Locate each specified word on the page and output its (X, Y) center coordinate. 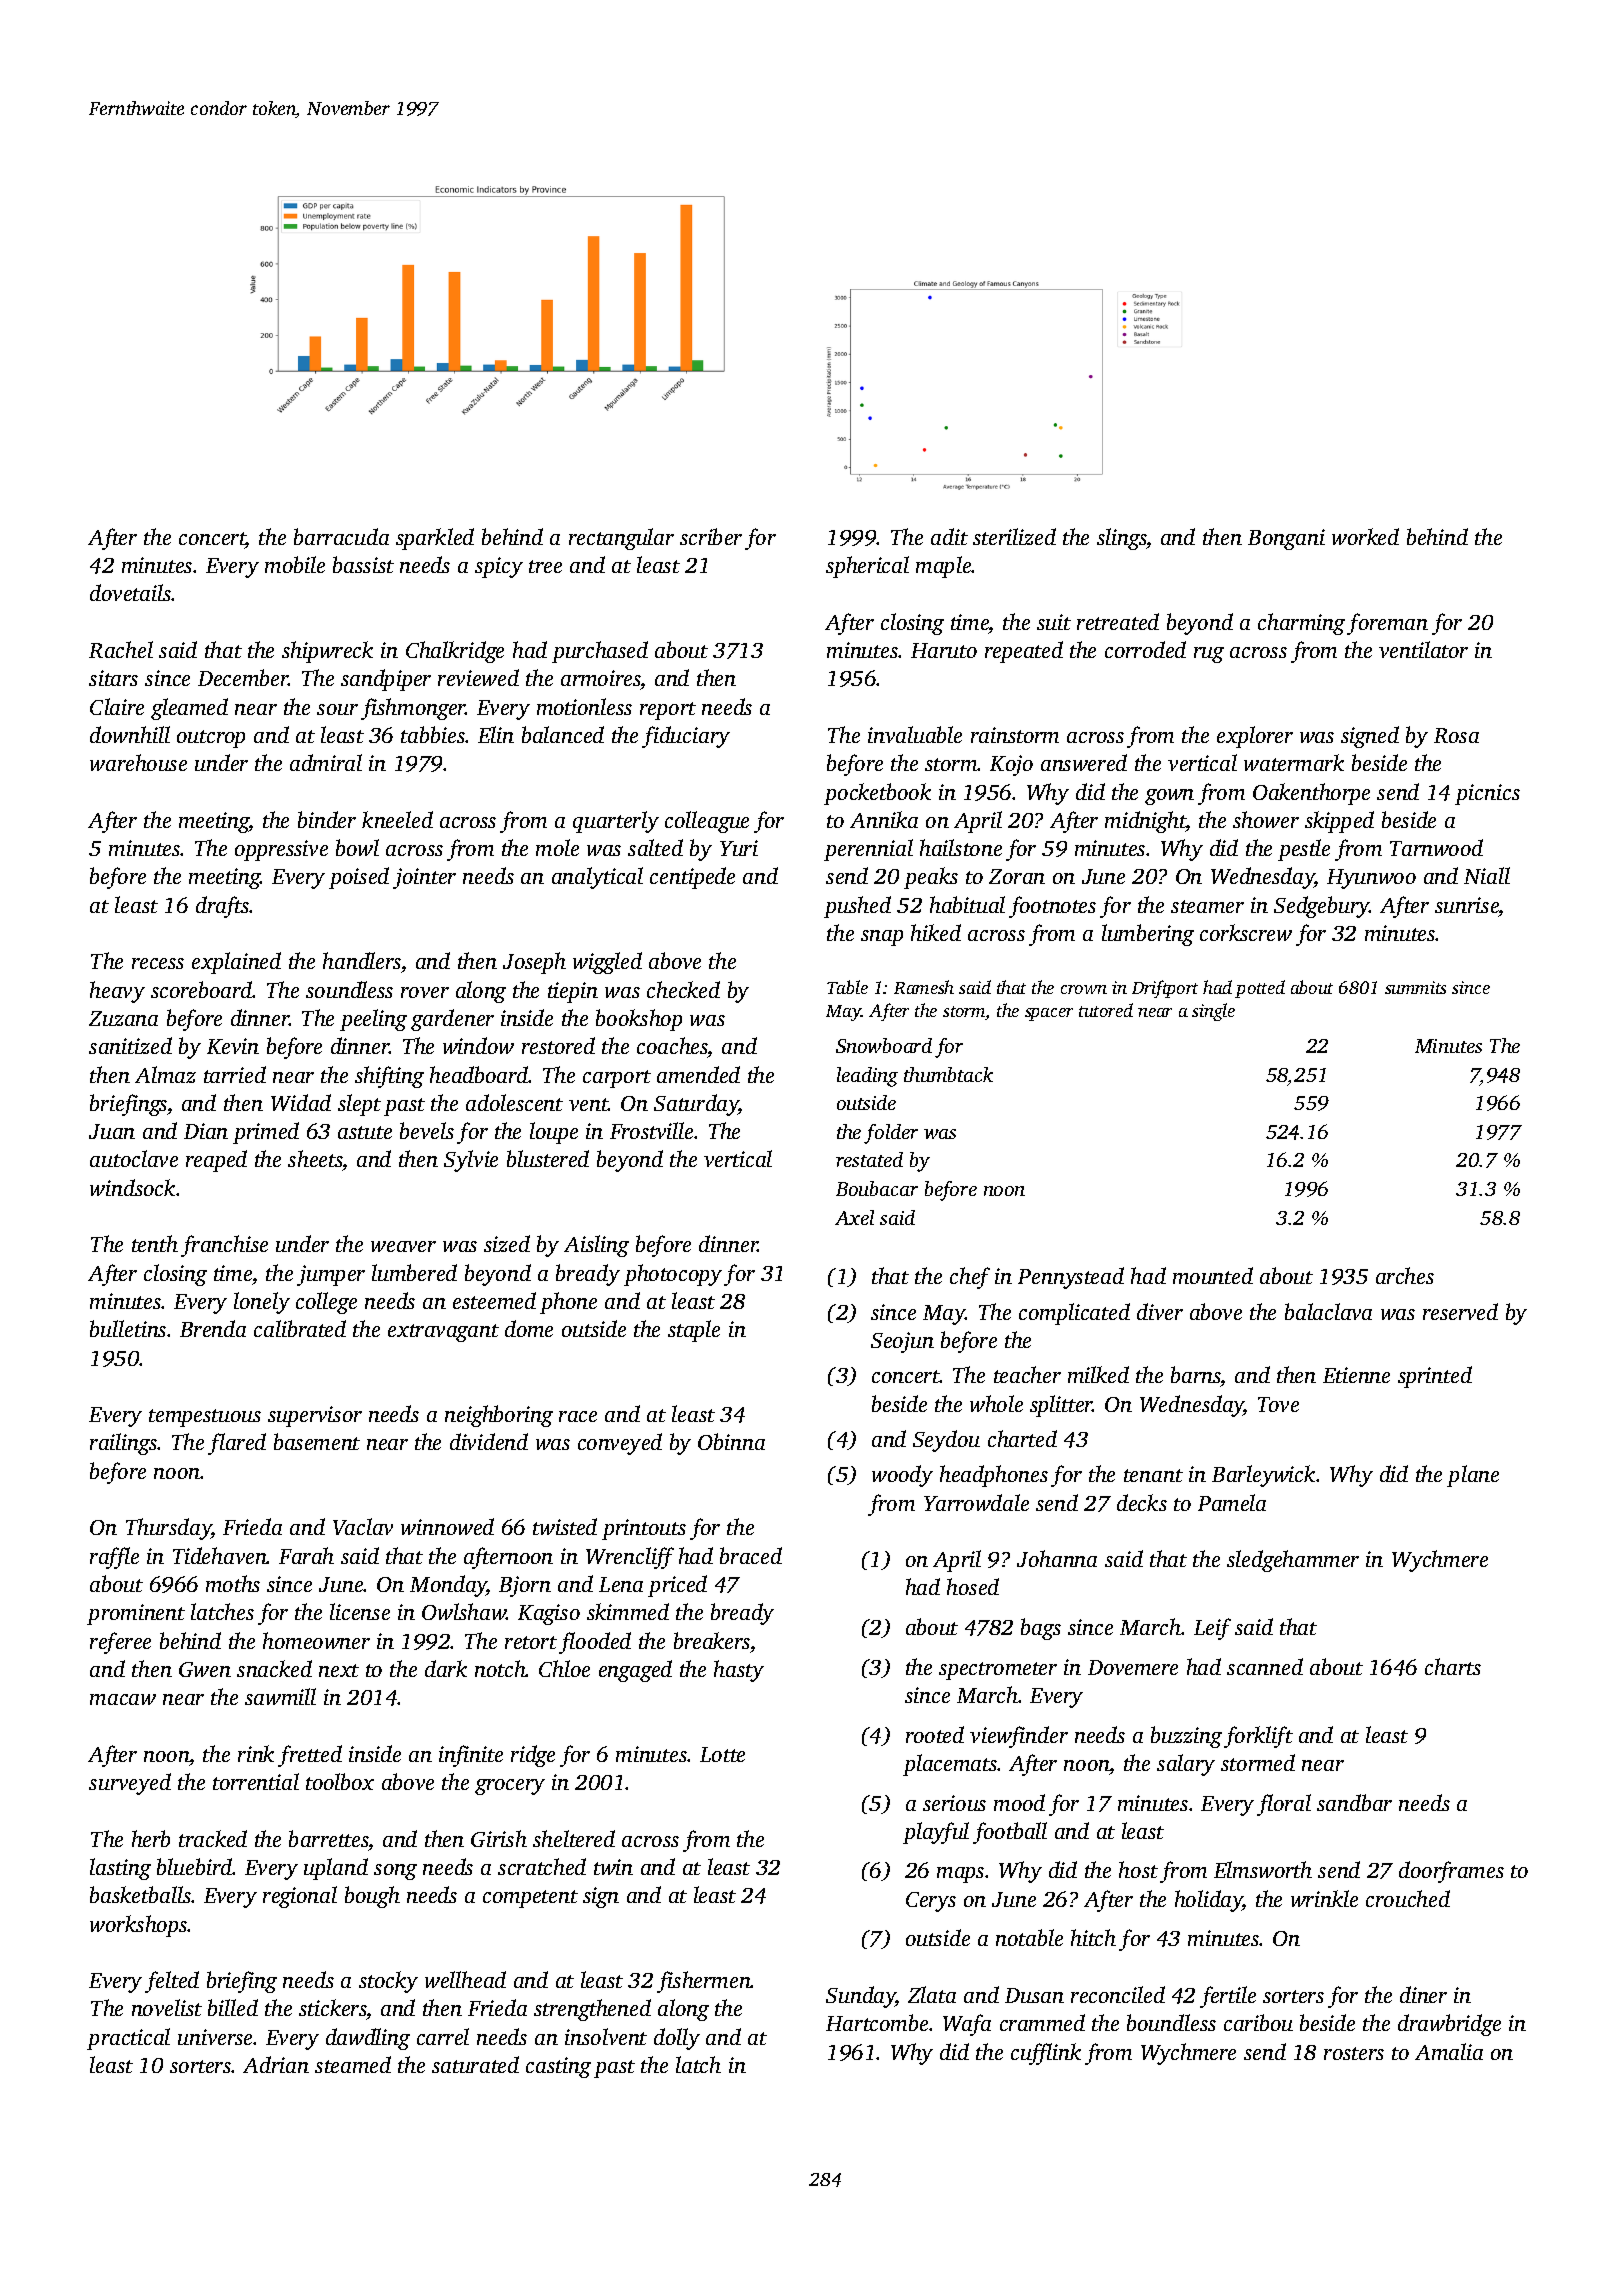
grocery (510, 1787)
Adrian (276, 2064)
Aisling (596, 1246)
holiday (1209, 1901)
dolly (677, 2039)
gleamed (189, 709)
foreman (1387, 624)
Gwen (205, 1669)
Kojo (1011, 765)
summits (1415, 987)
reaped (216, 1161)
